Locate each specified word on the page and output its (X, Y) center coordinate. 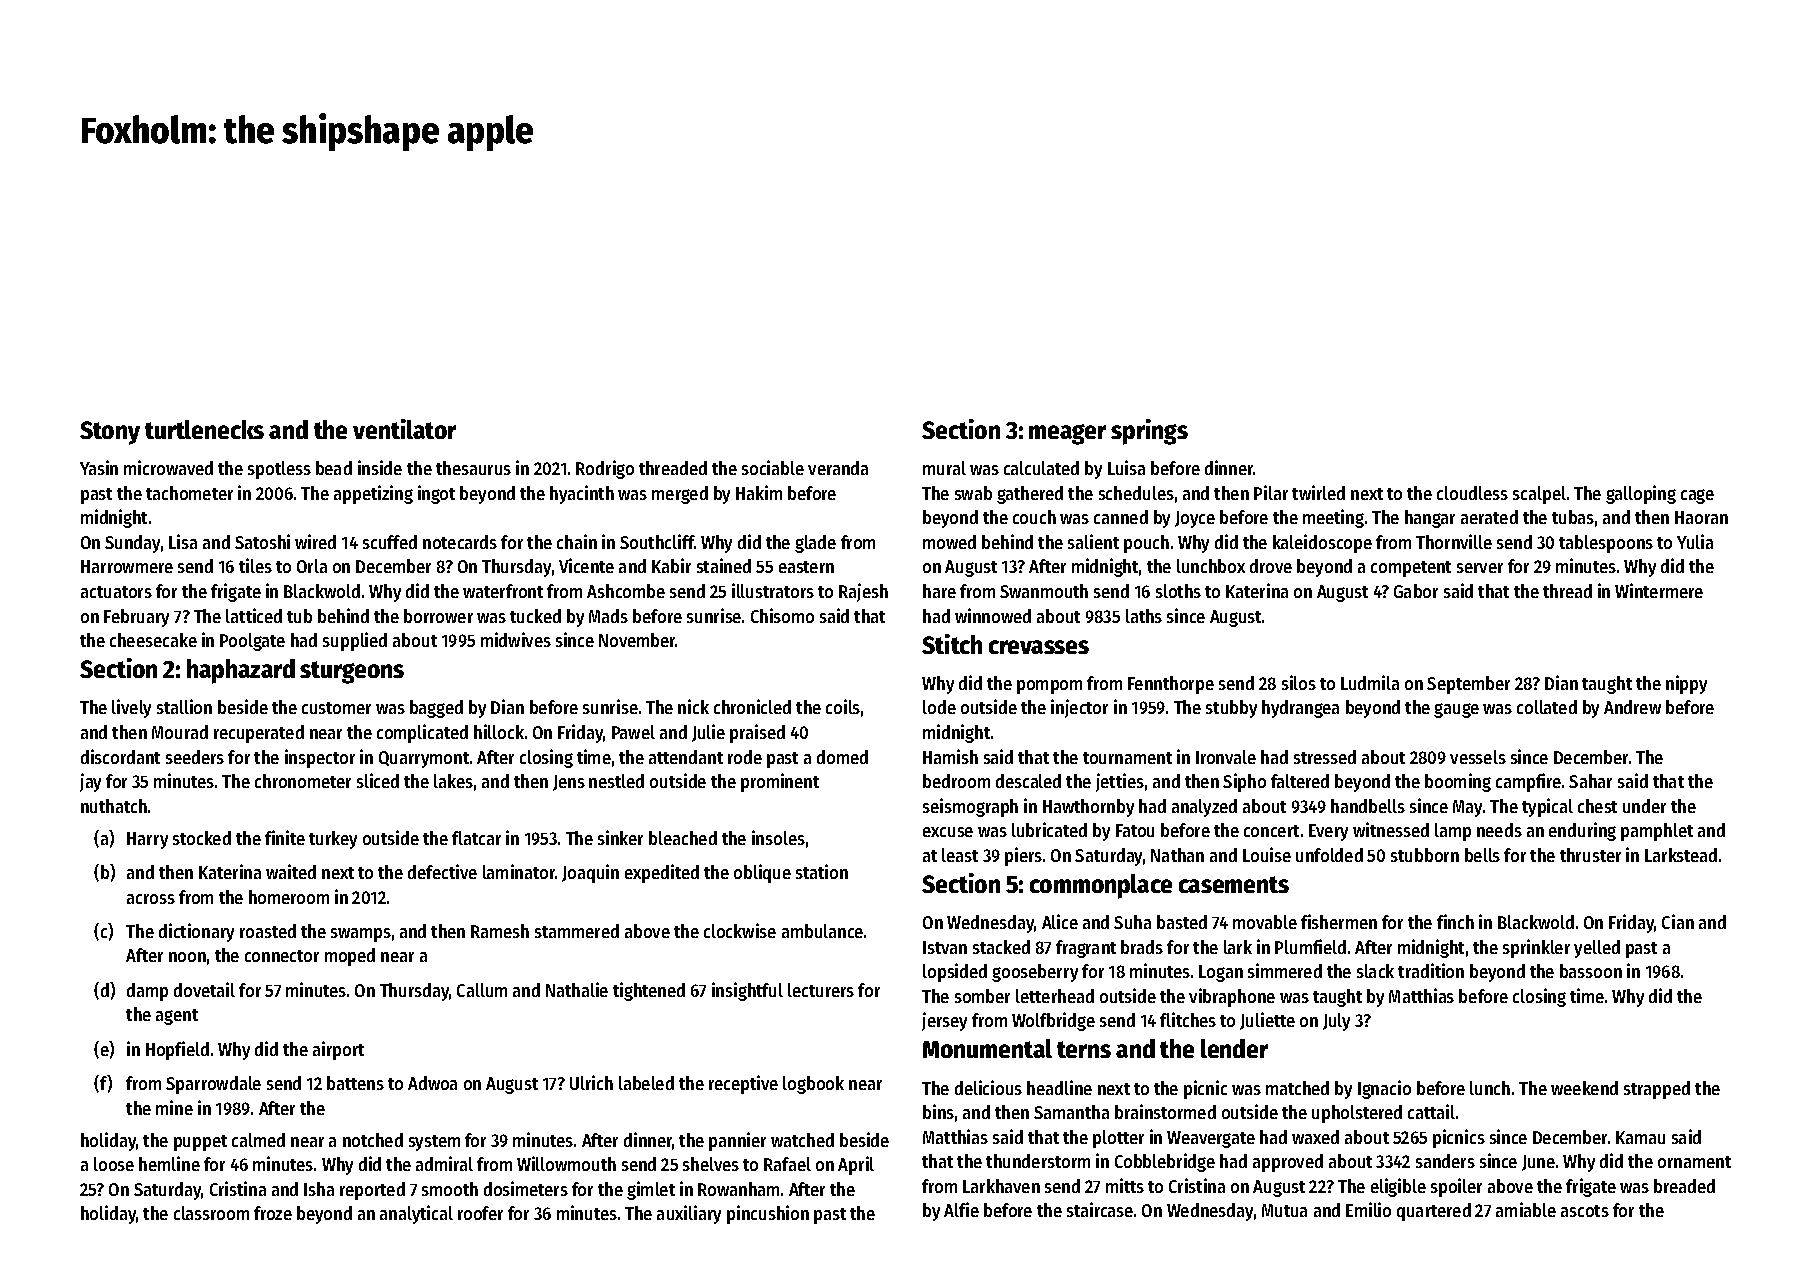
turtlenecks (204, 429)
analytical (416, 1214)
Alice (1060, 921)
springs (1149, 432)
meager (1067, 434)
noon (187, 957)
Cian (1678, 921)
